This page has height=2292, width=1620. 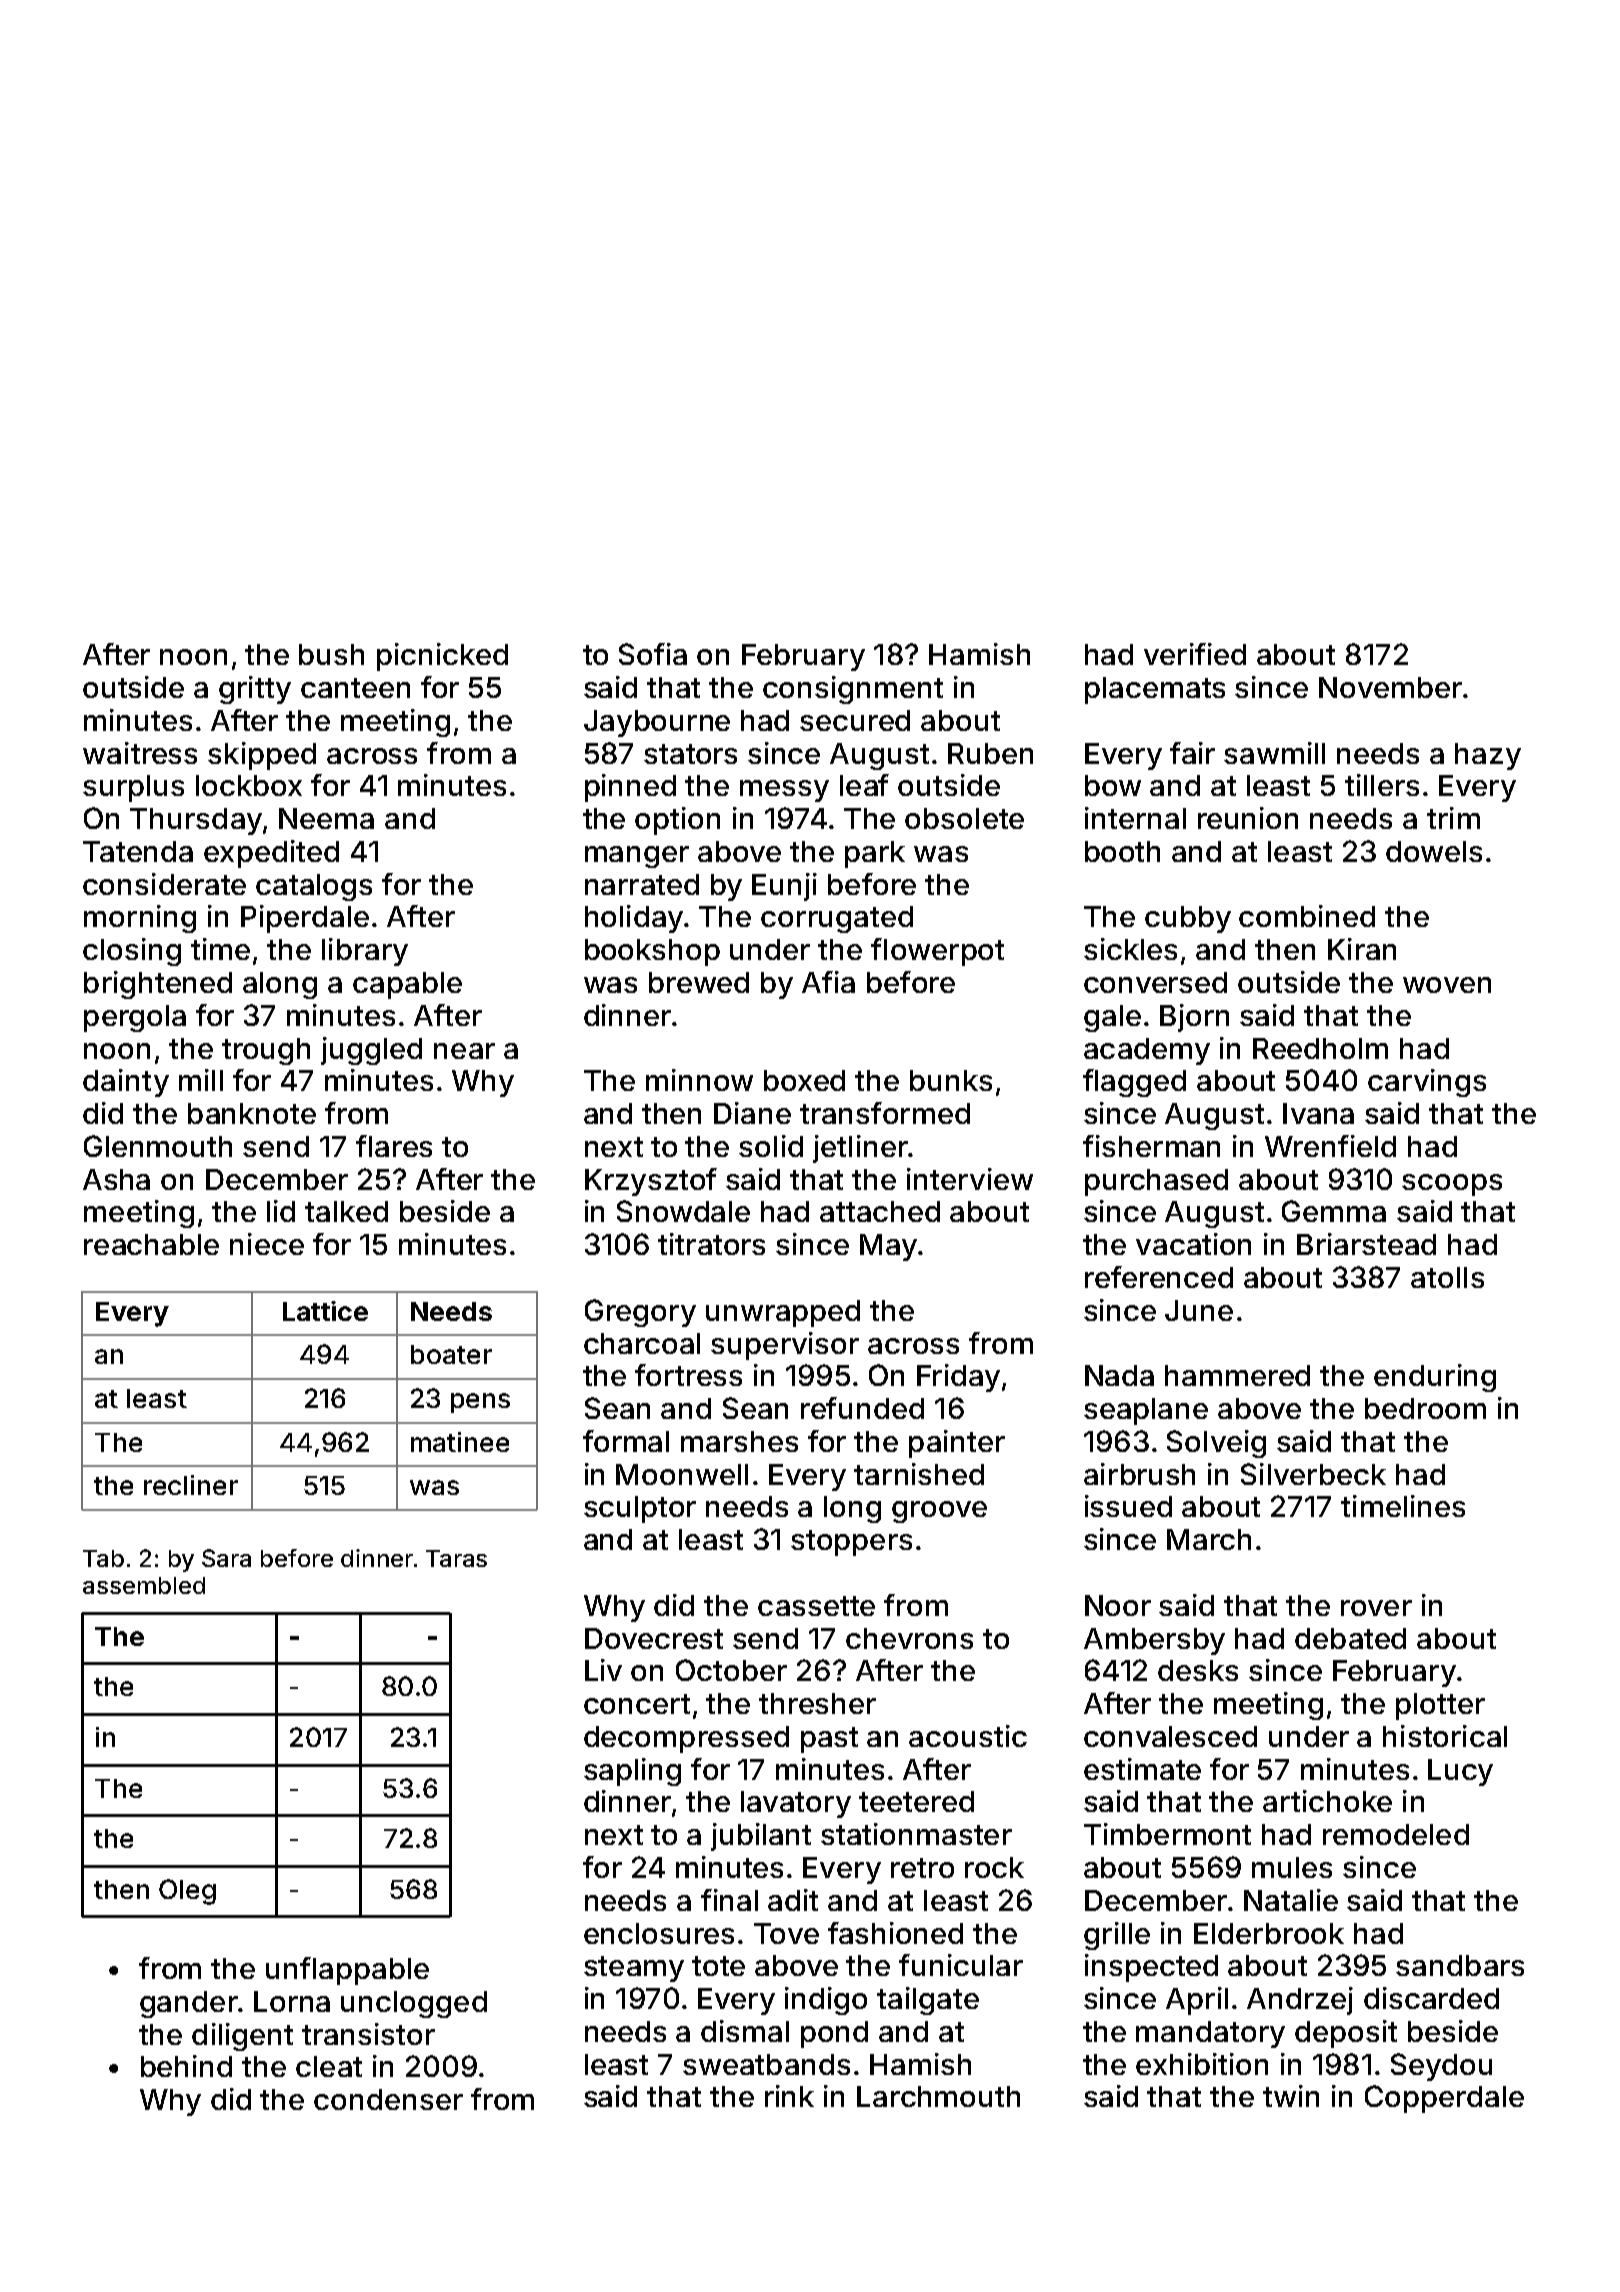 What do you see at coordinates (938, 2096) in the page?
I see `Larchmouth` at bounding box center [938, 2096].
